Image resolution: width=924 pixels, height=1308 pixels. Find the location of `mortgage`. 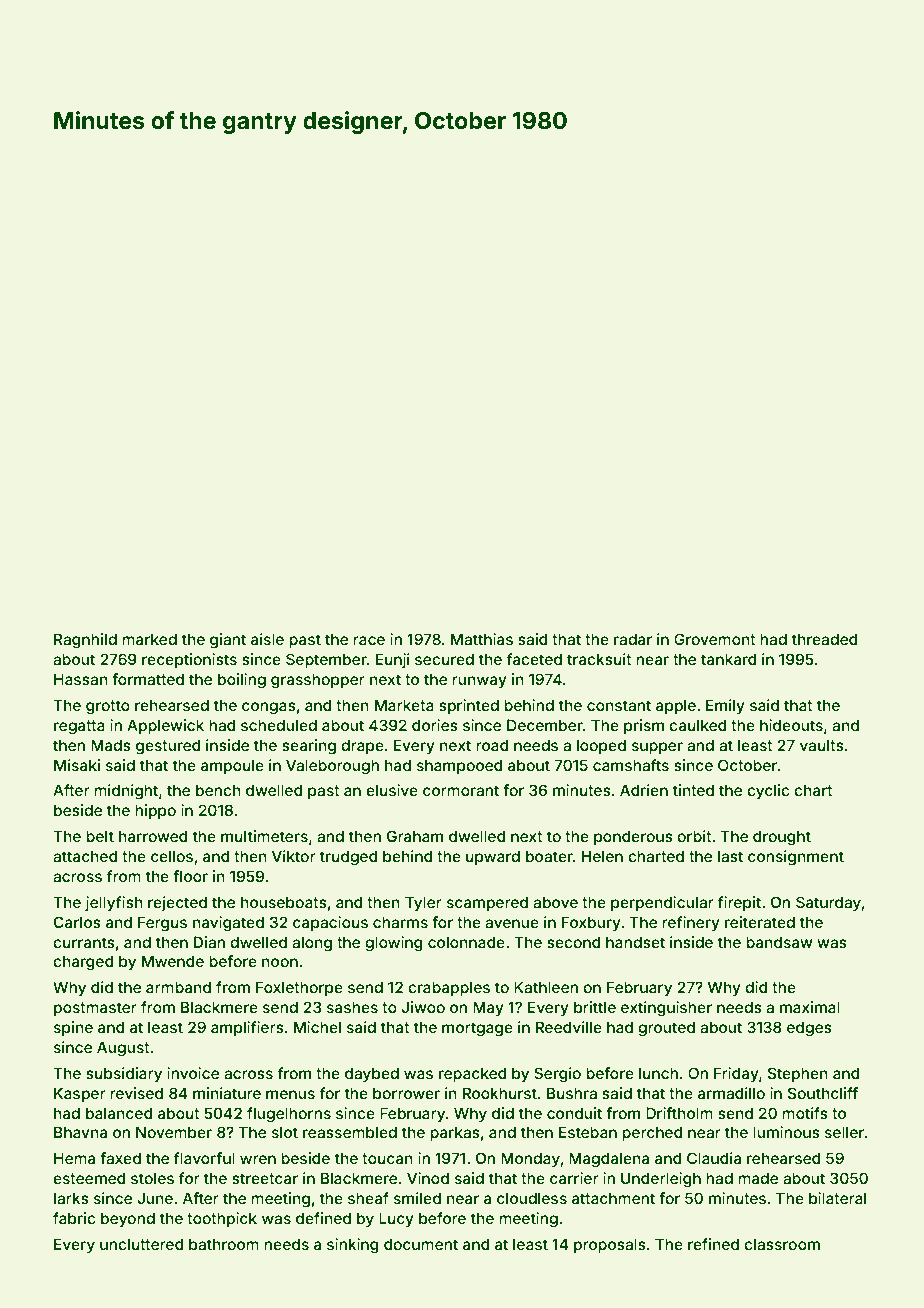

mortgage is located at coordinates (477, 1029).
